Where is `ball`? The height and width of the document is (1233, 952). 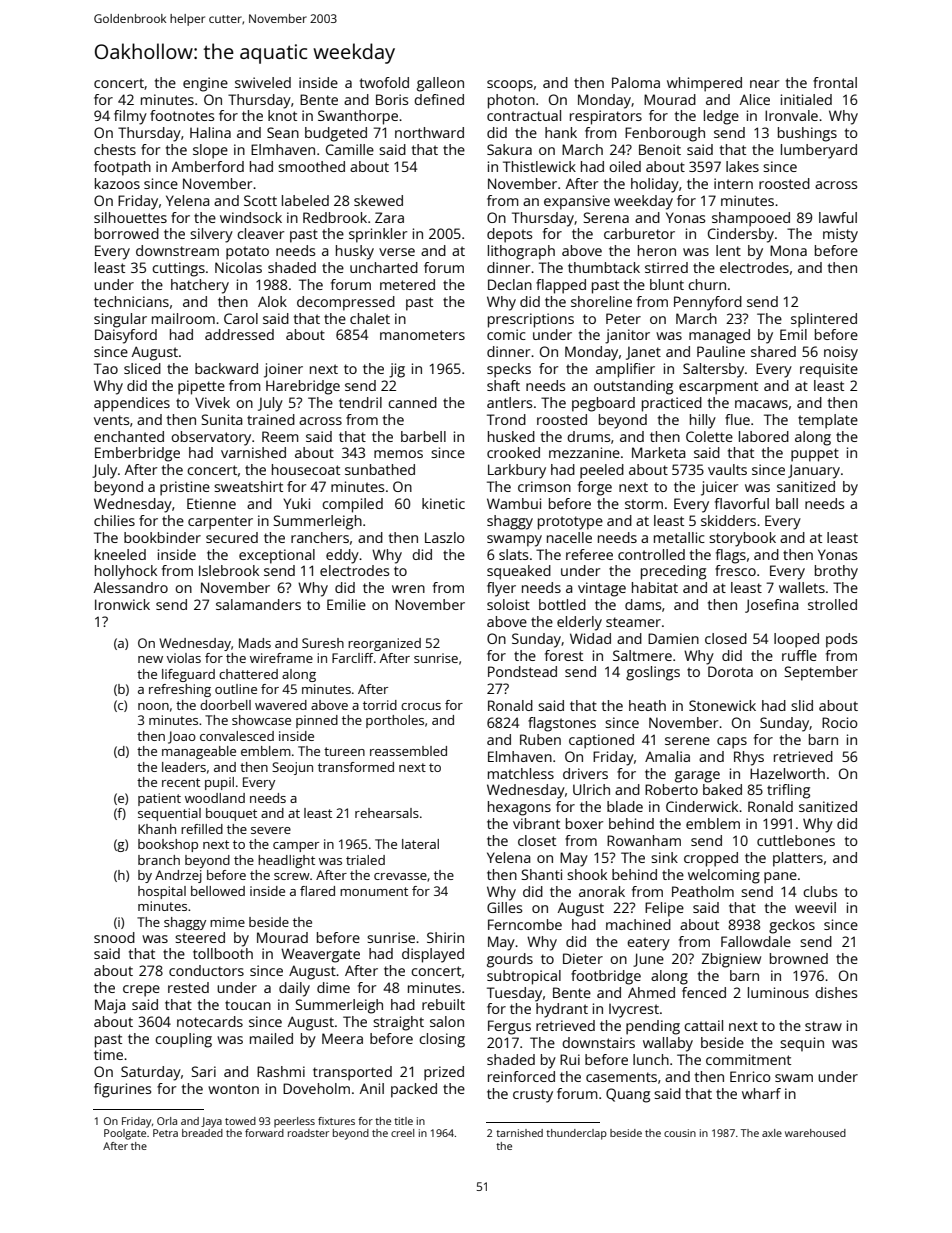
ball is located at coordinates (787, 503).
